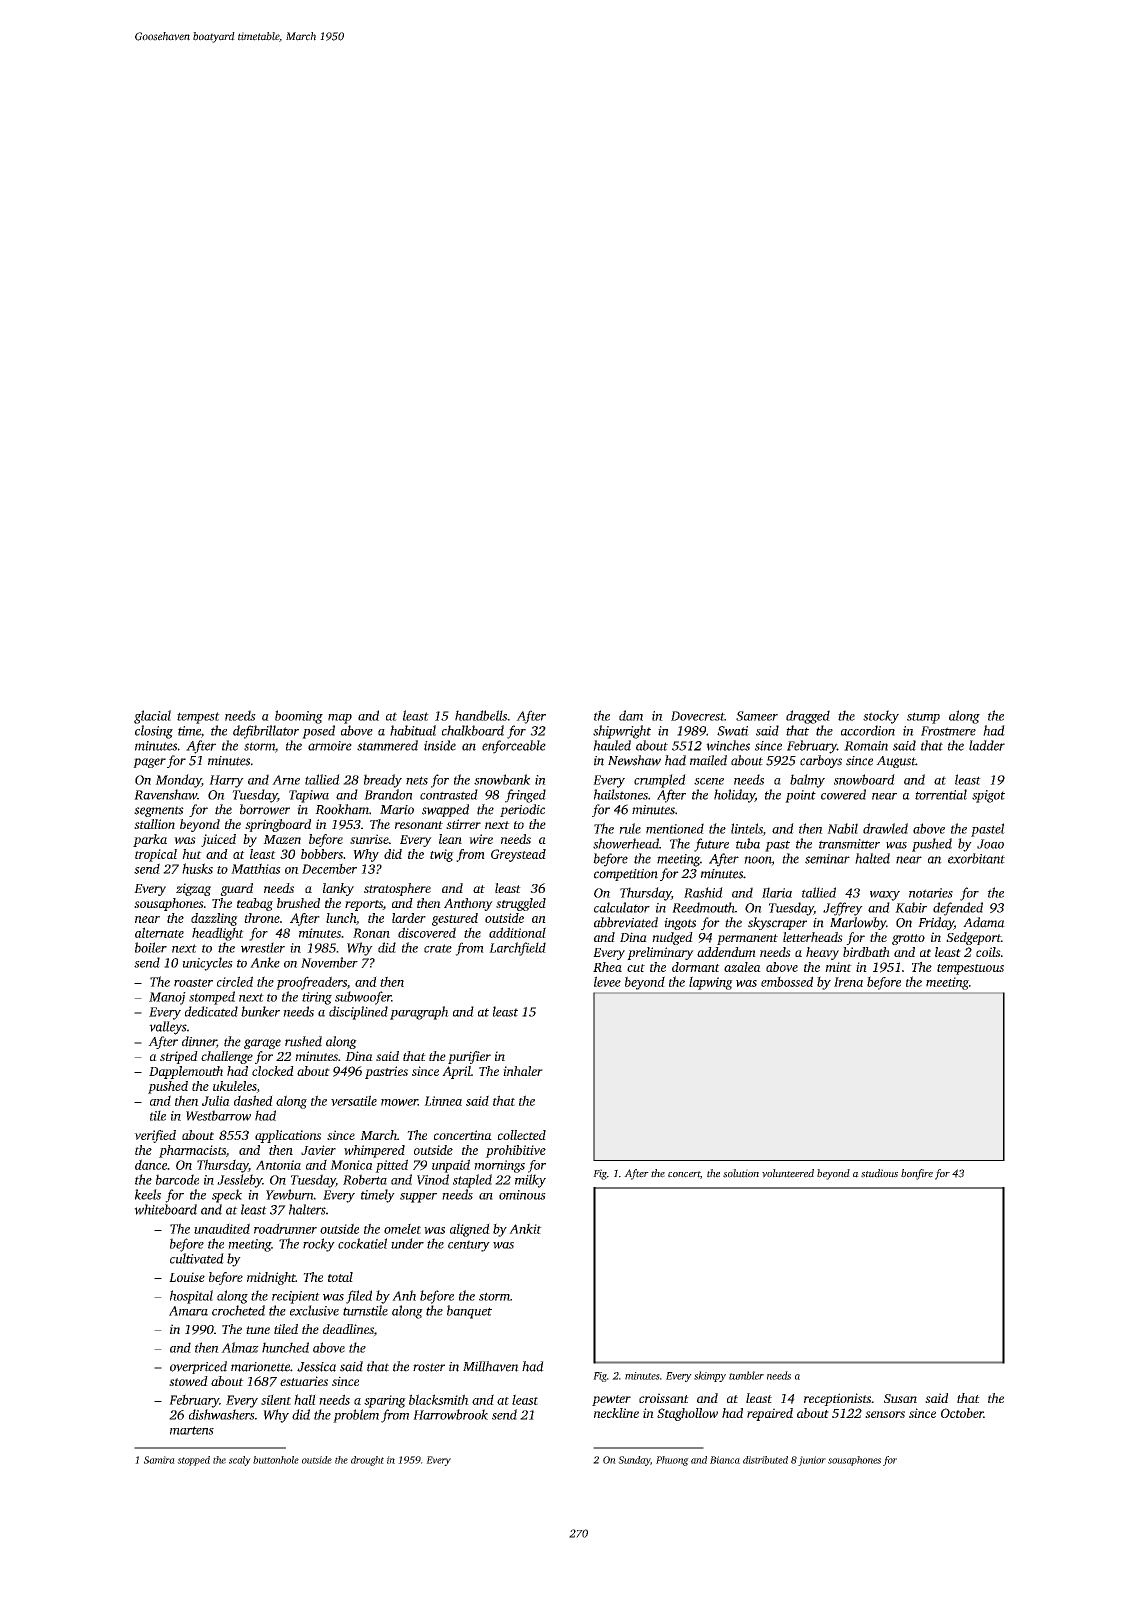 Image resolution: width=1139 pixels, height=1611 pixels. I want to click on calculator, so click(622, 907).
